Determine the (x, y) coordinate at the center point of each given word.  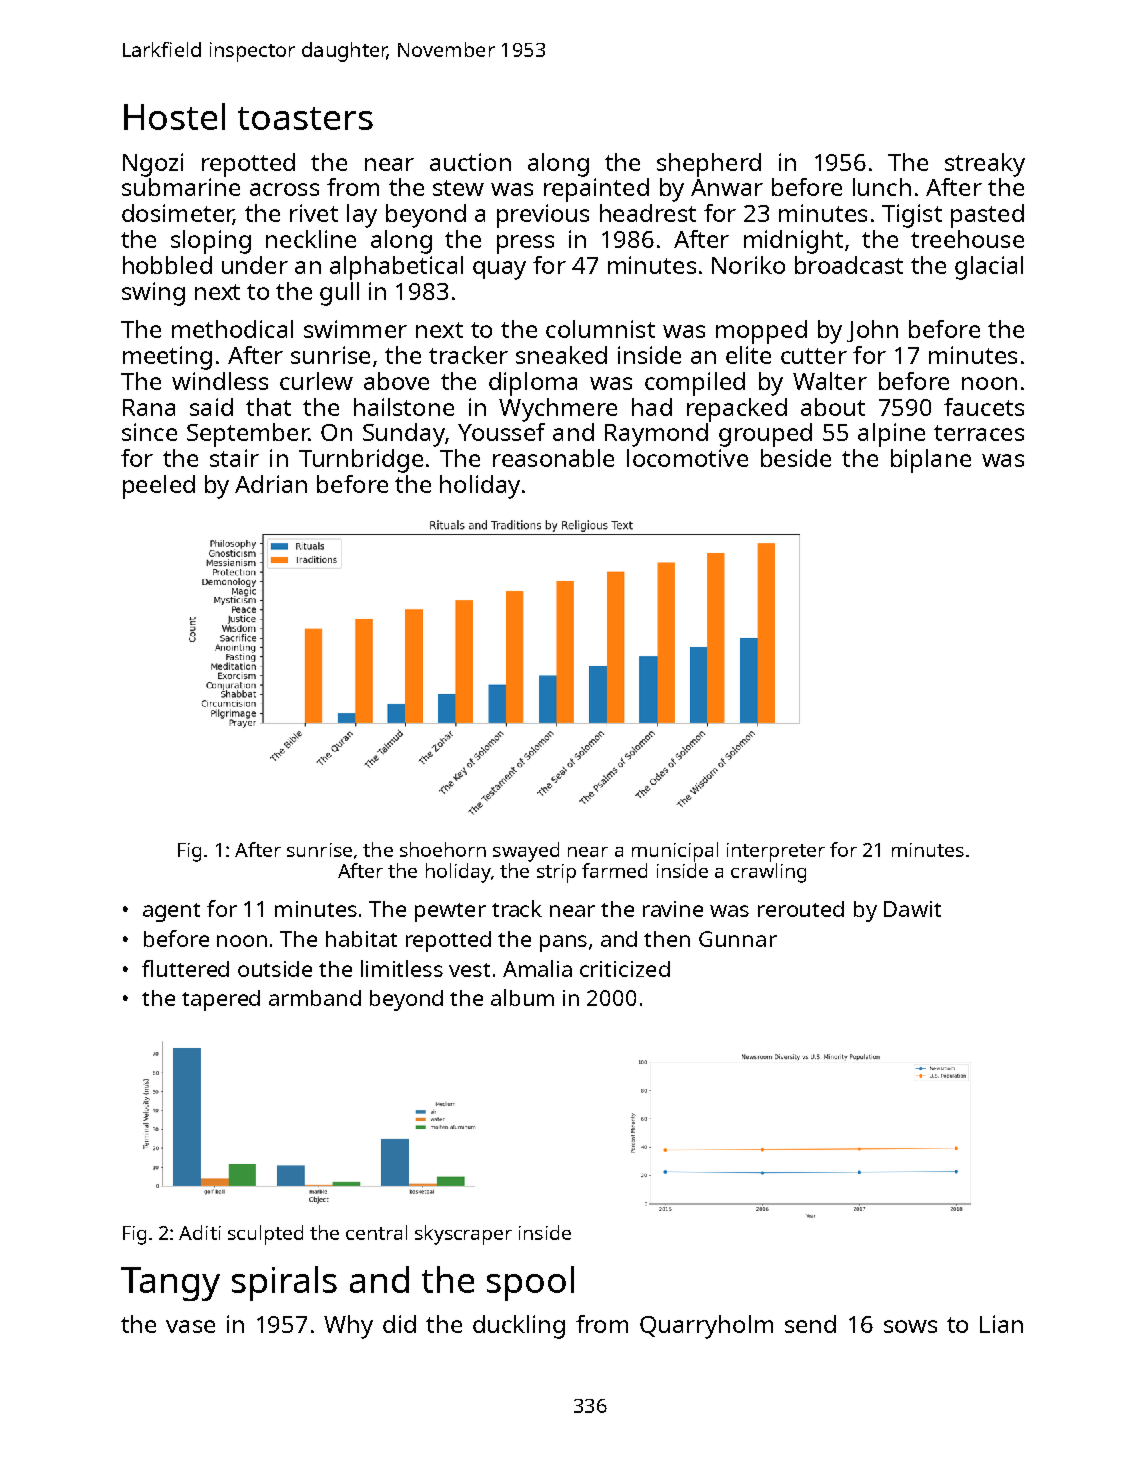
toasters (305, 118)
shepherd (709, 165)
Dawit (912, 909)
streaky (985, 165)
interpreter (776, 852)
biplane (931, 461)
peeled (159, 487)
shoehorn (443, 849)
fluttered (185, 968)
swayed (526, 852)
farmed (614, 870)
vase (190, 1326)
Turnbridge (361, 461)
